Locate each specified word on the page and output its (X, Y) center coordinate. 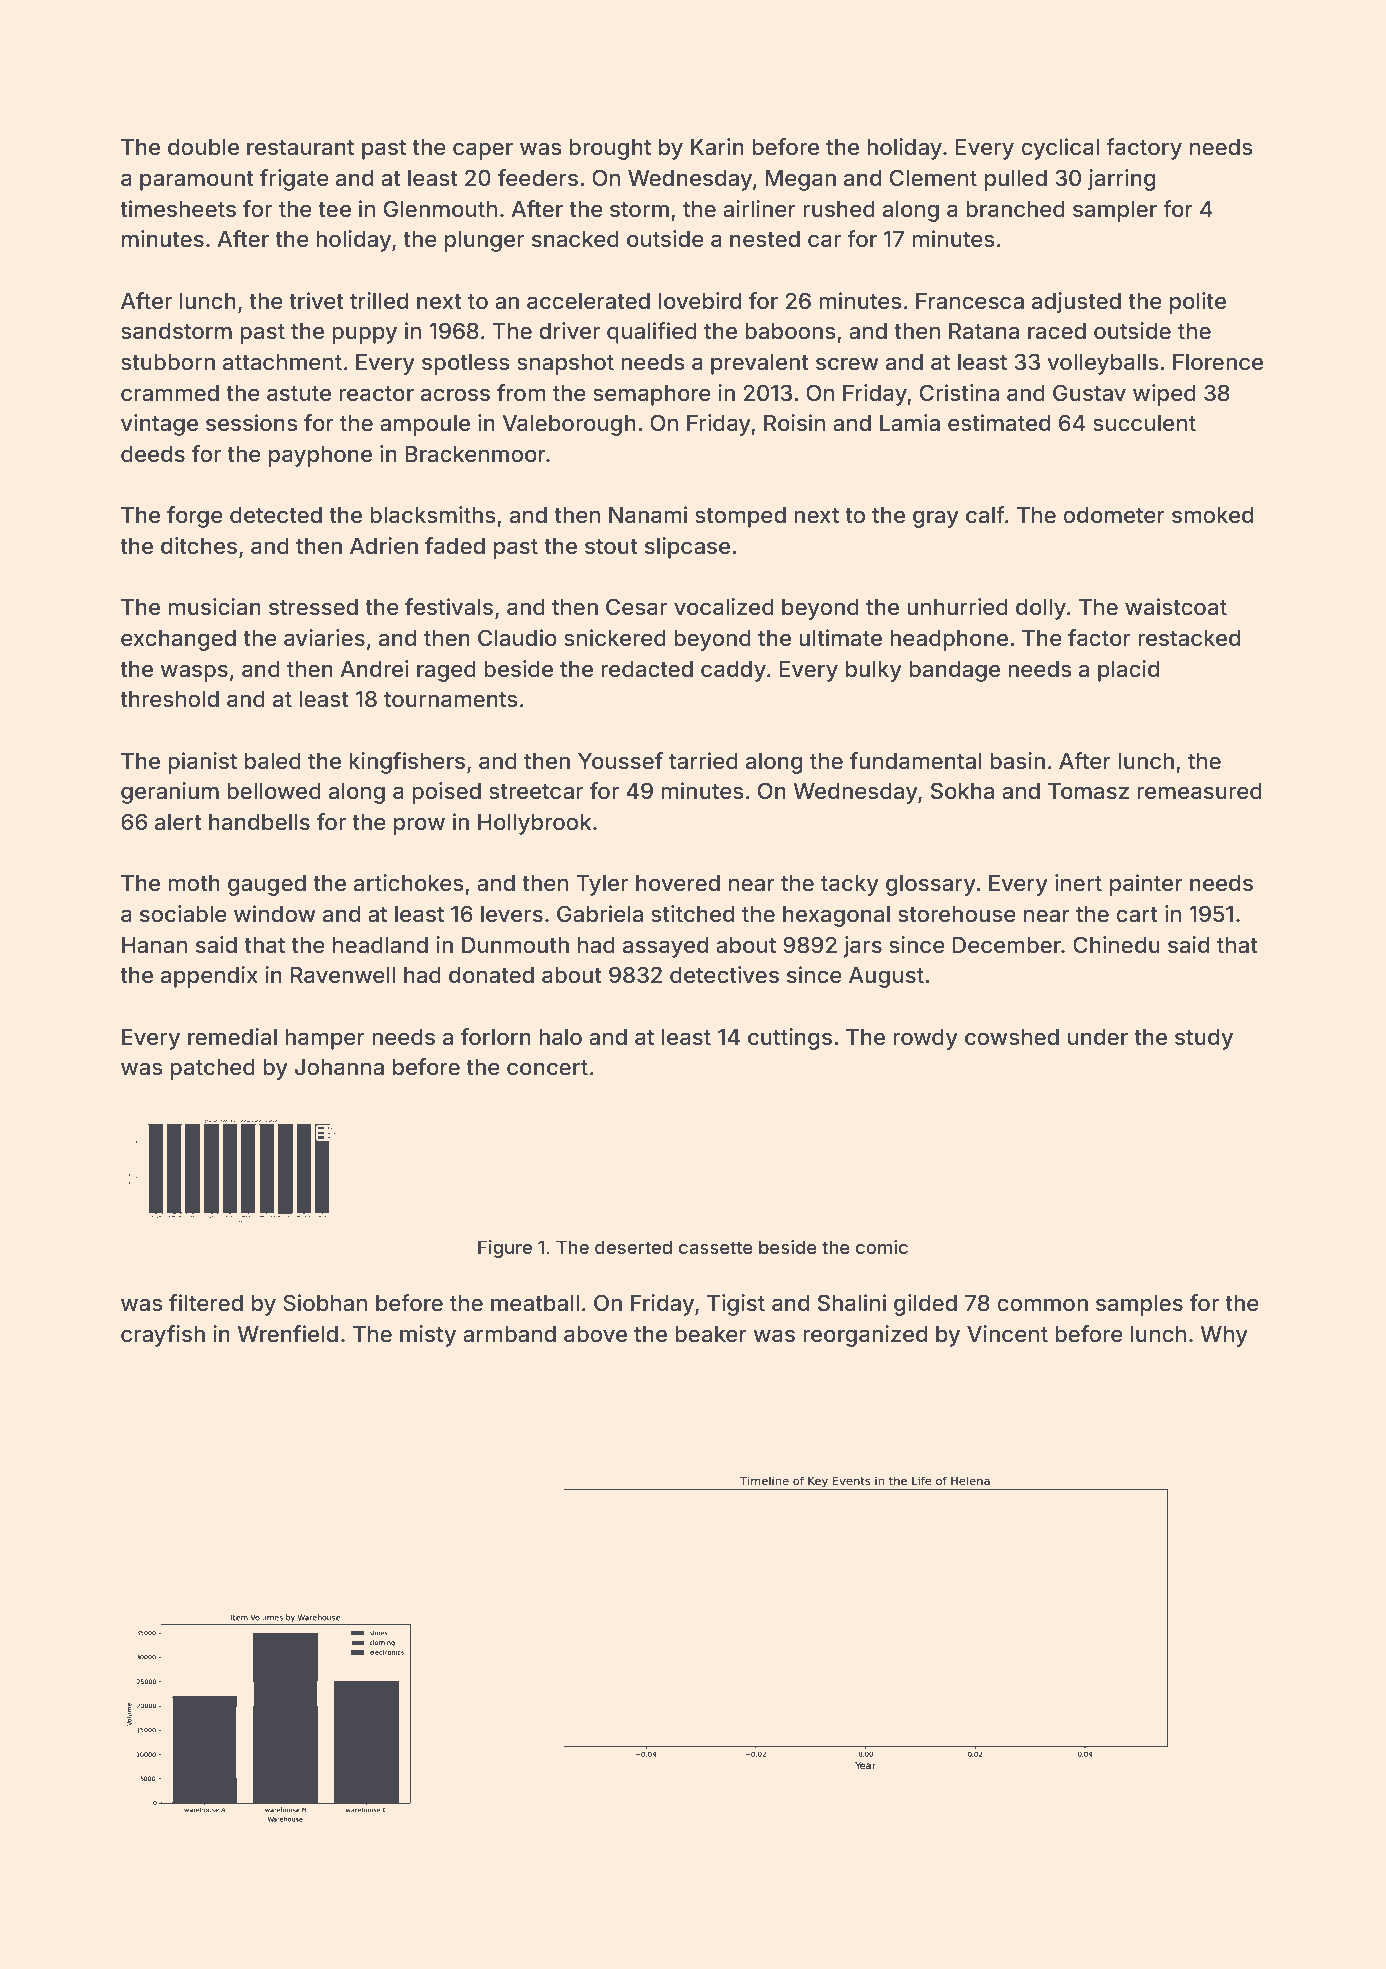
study (1204, 1039)
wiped (1164, 395)
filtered (206, 1303)
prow (419, 826)
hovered (678, 883)
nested (765, 239)
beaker (711, 1334)
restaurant (300, 148)
